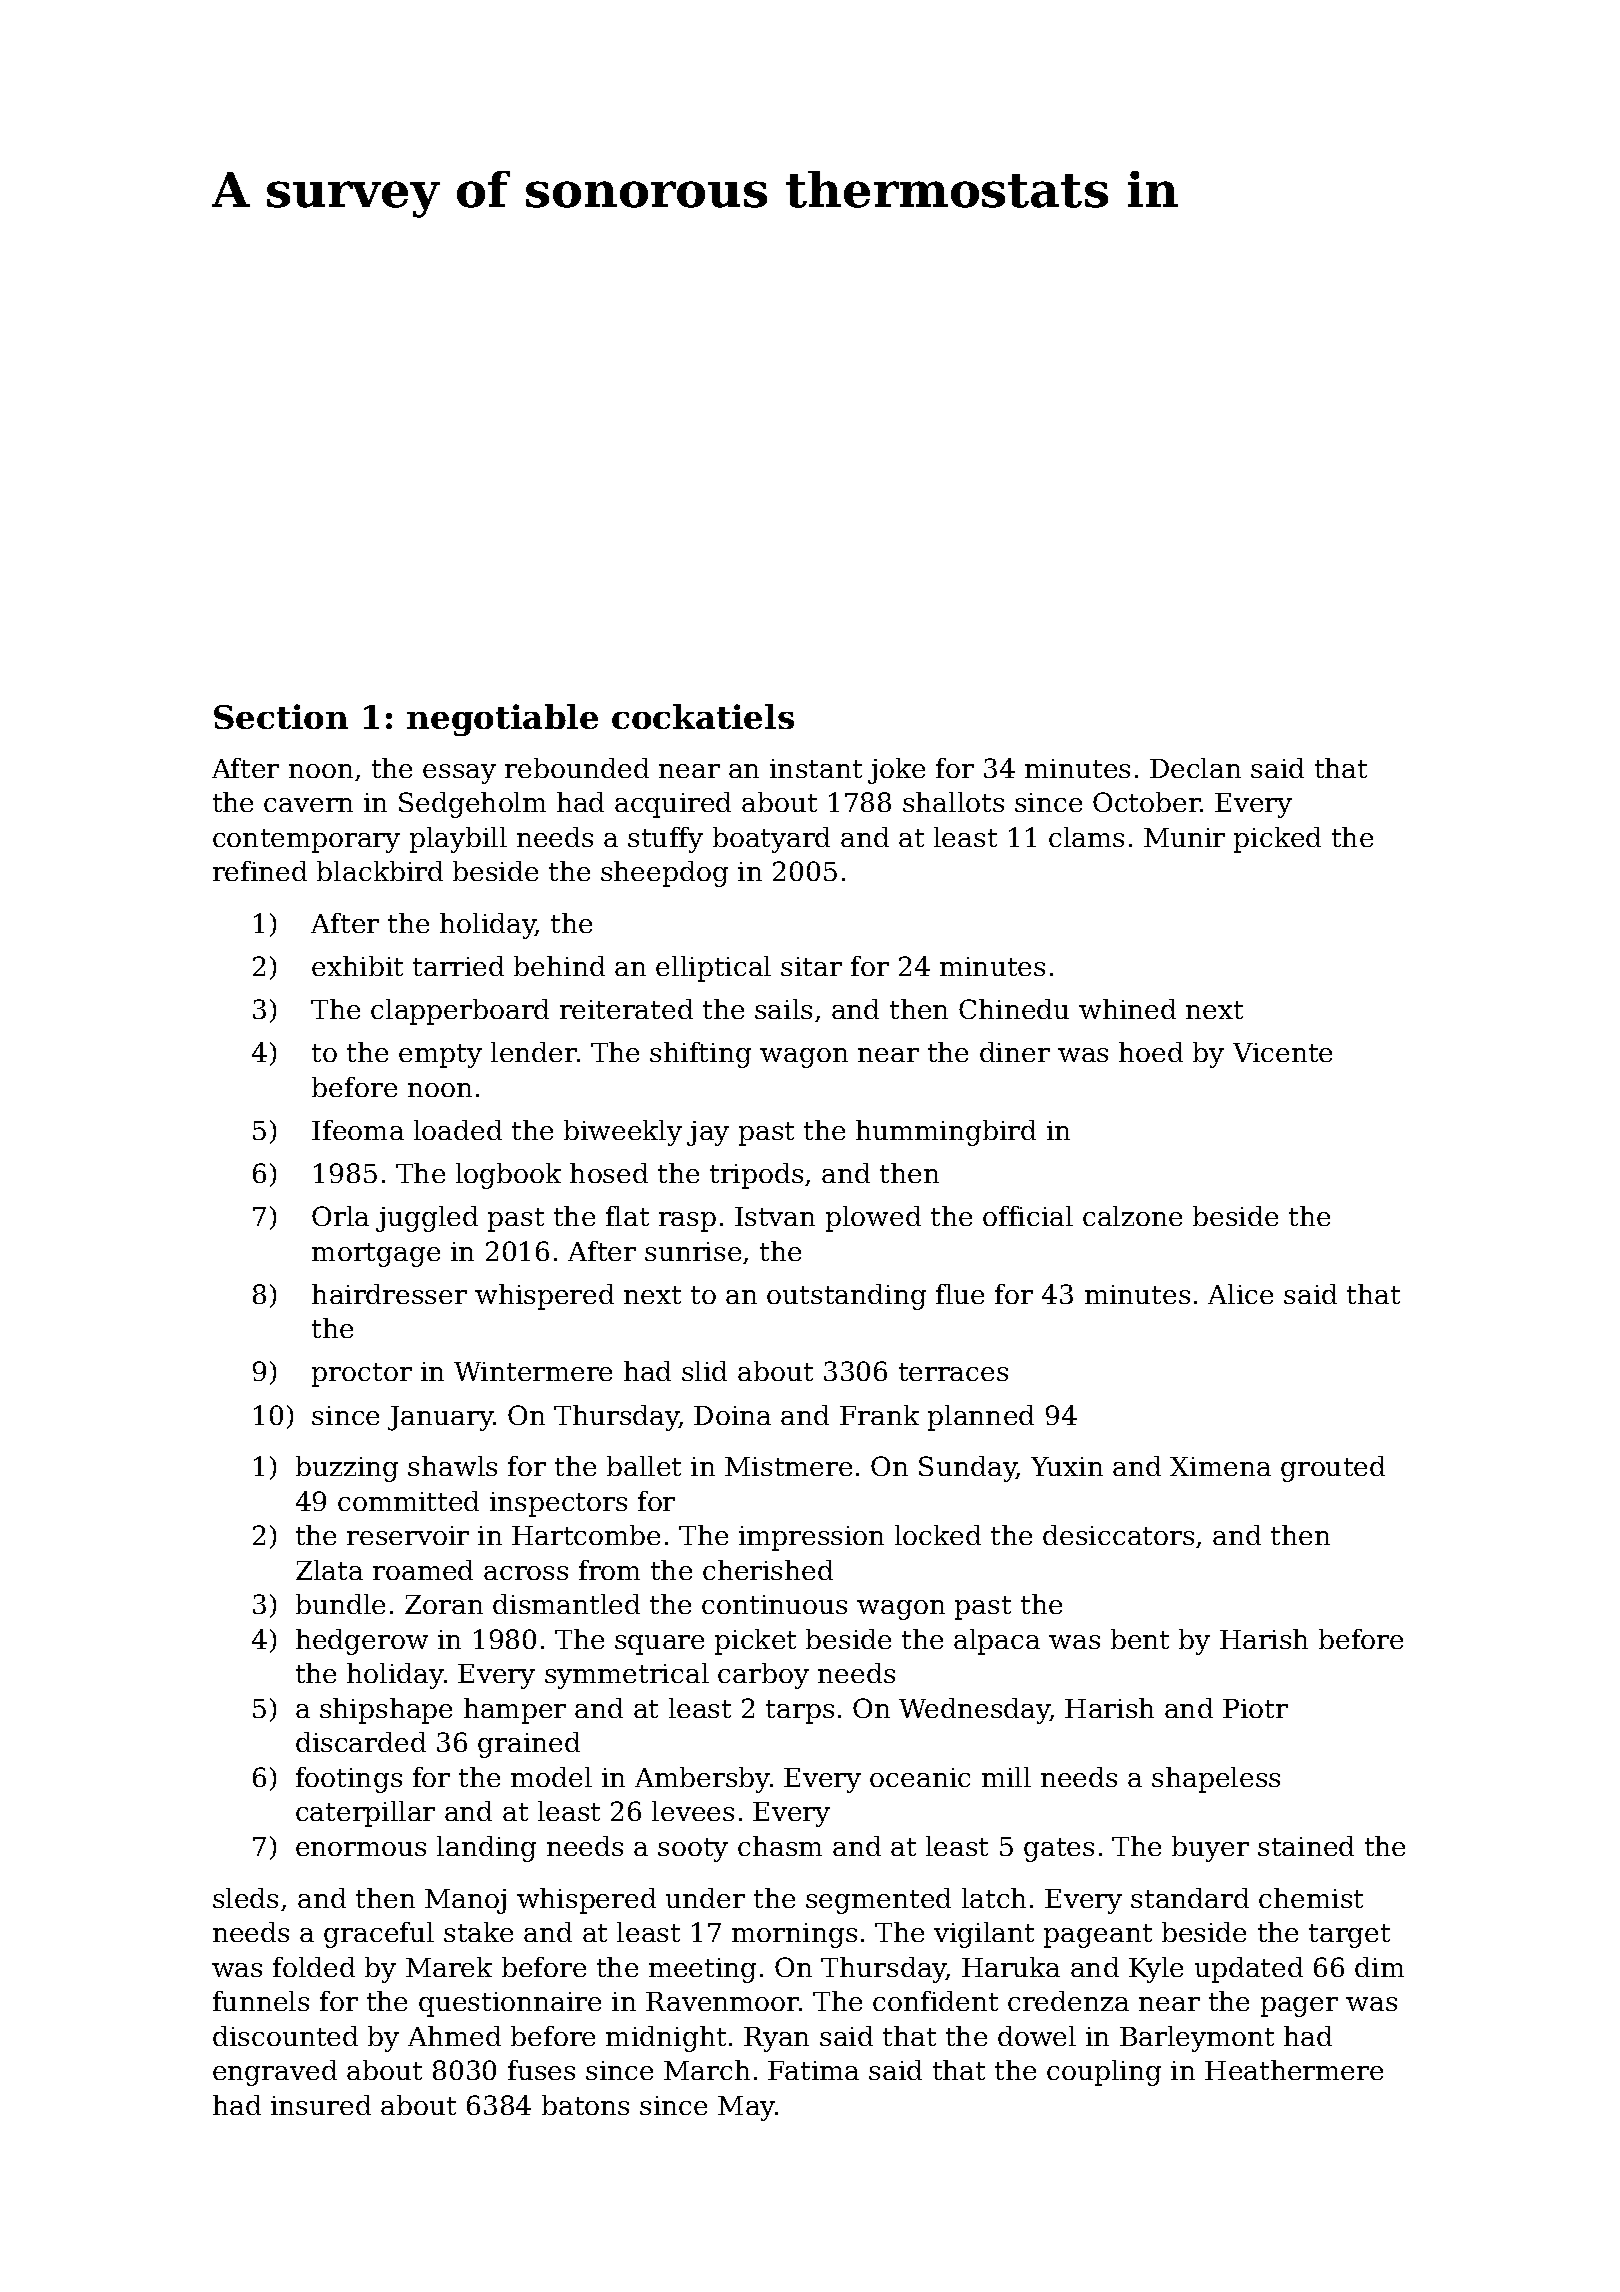 The width and height of the document is (1620, 2292). What do you see at coordinates (1299, 2007) in the document?
I see `pager` at bounding box center [1299, 2007].
